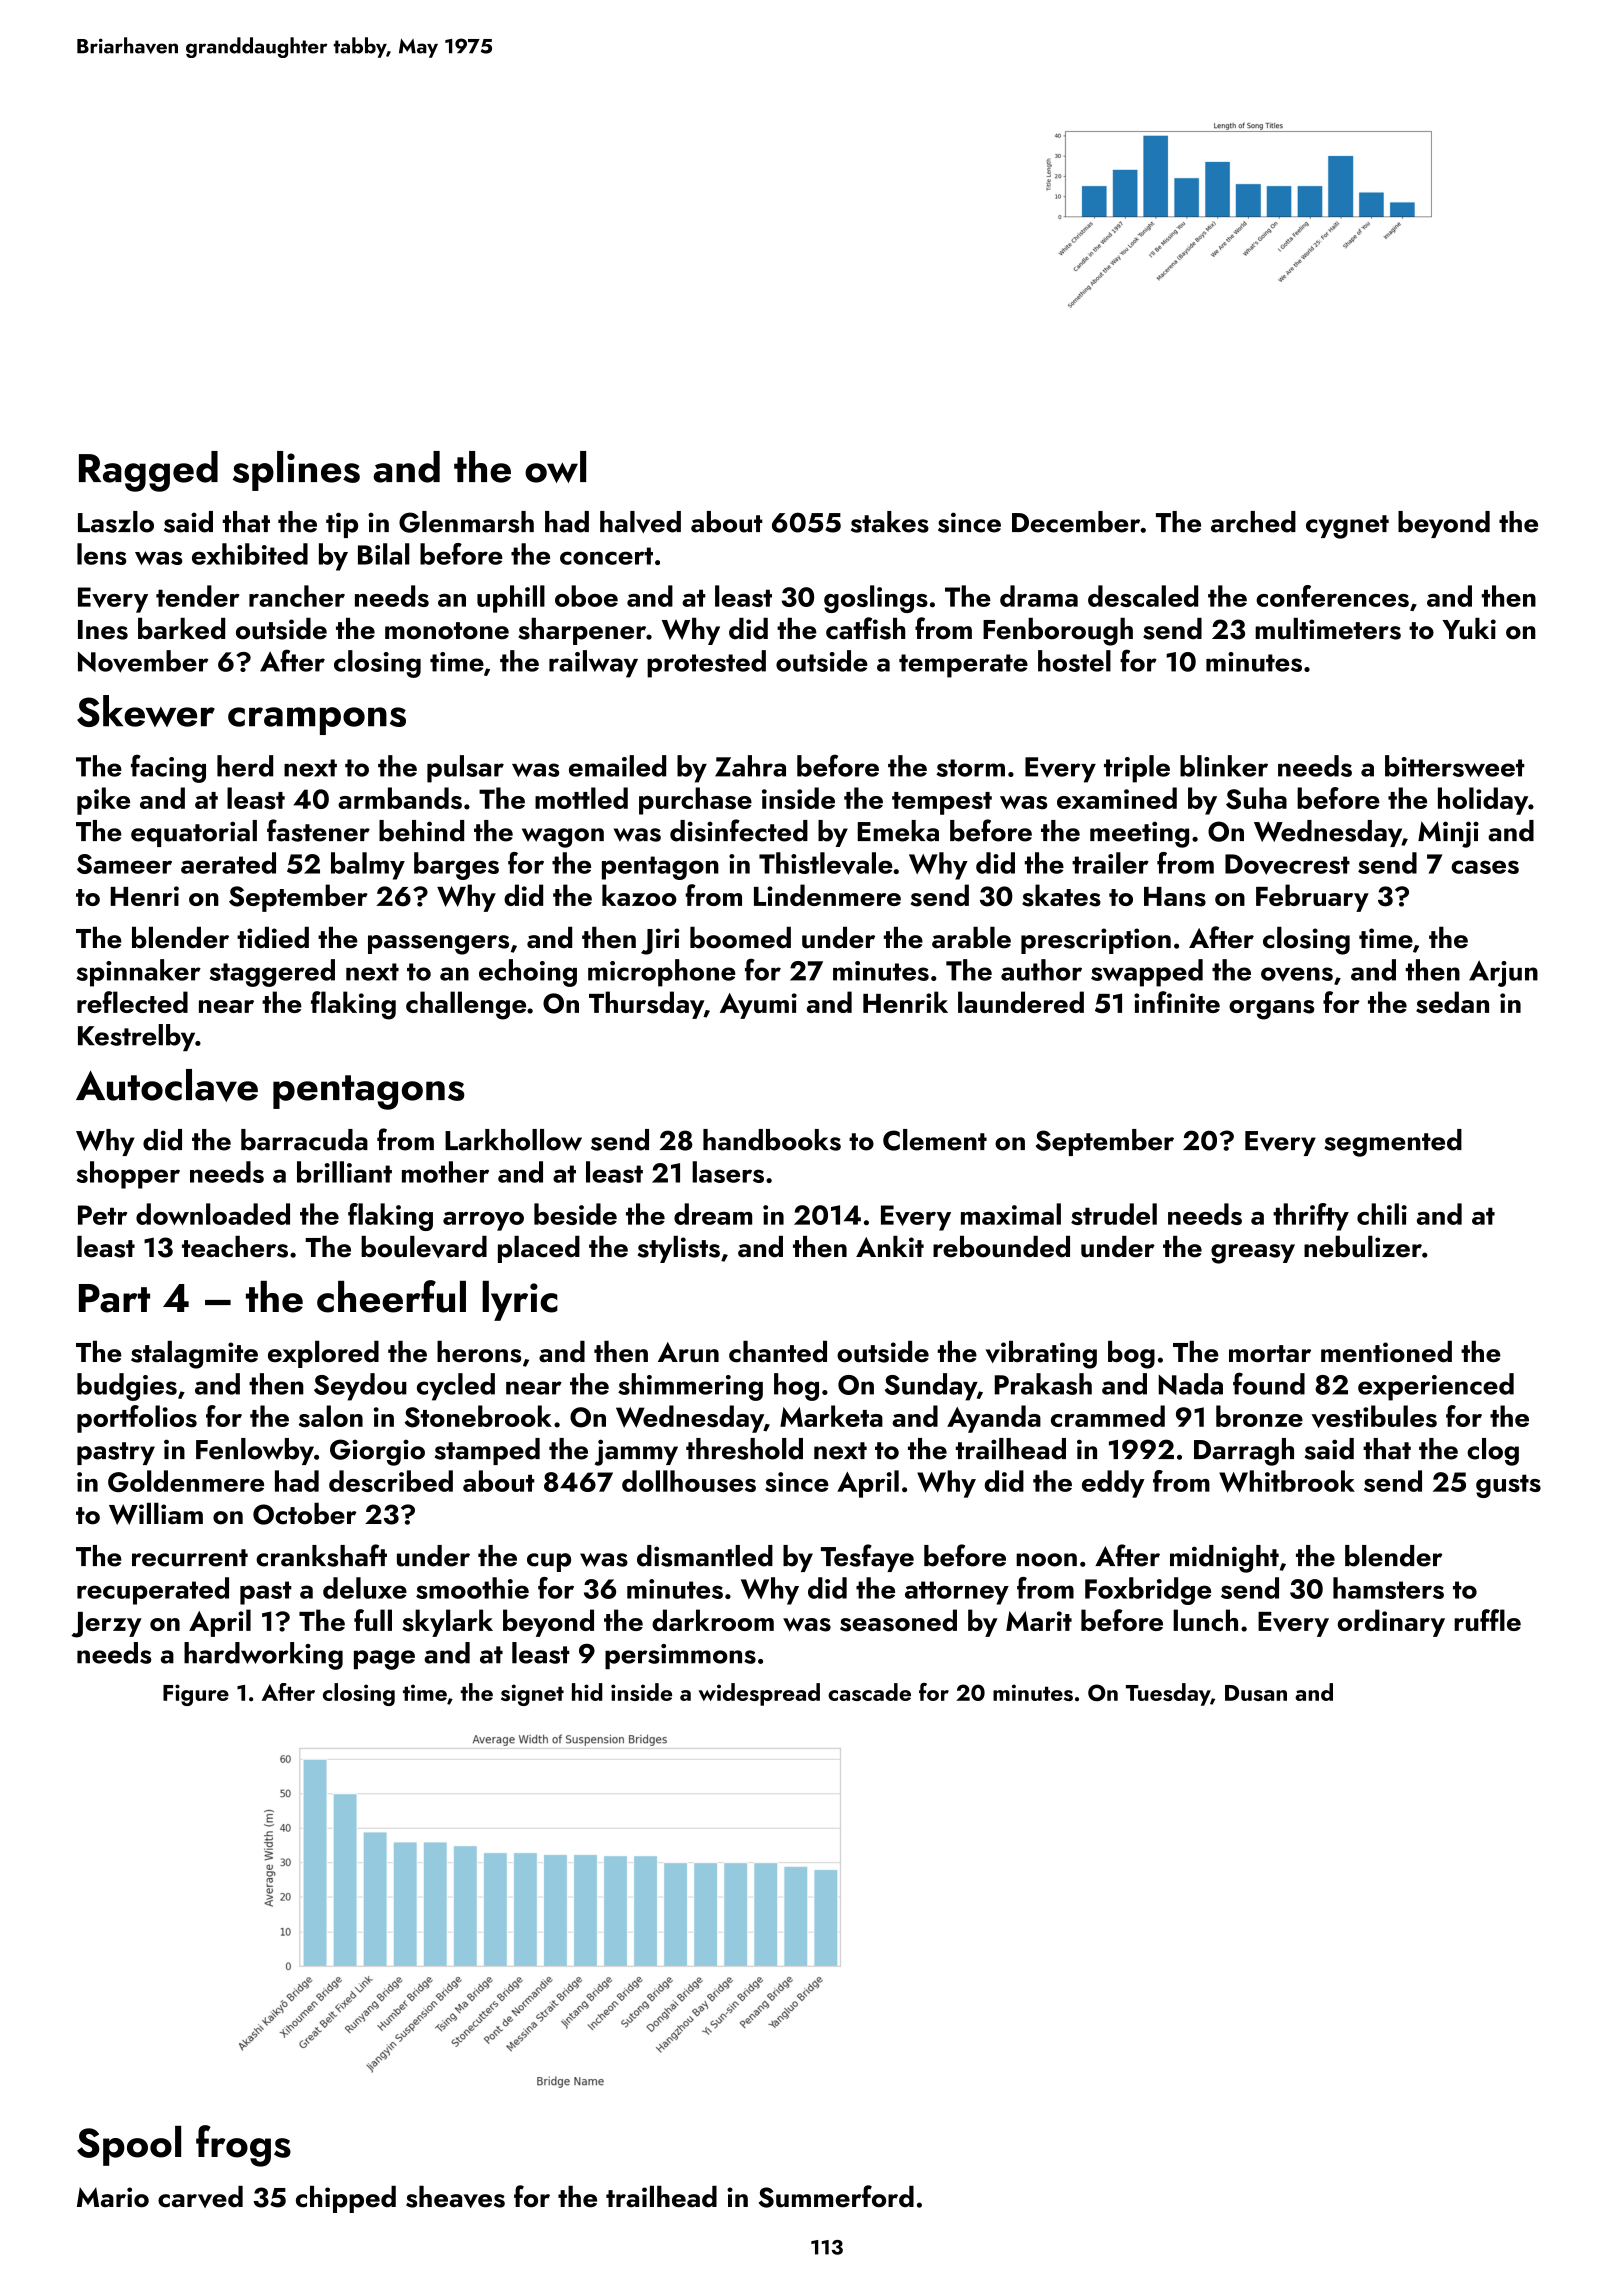 This page has width=1620, height=2292. I want to click on microphone, so click(662, 973).
